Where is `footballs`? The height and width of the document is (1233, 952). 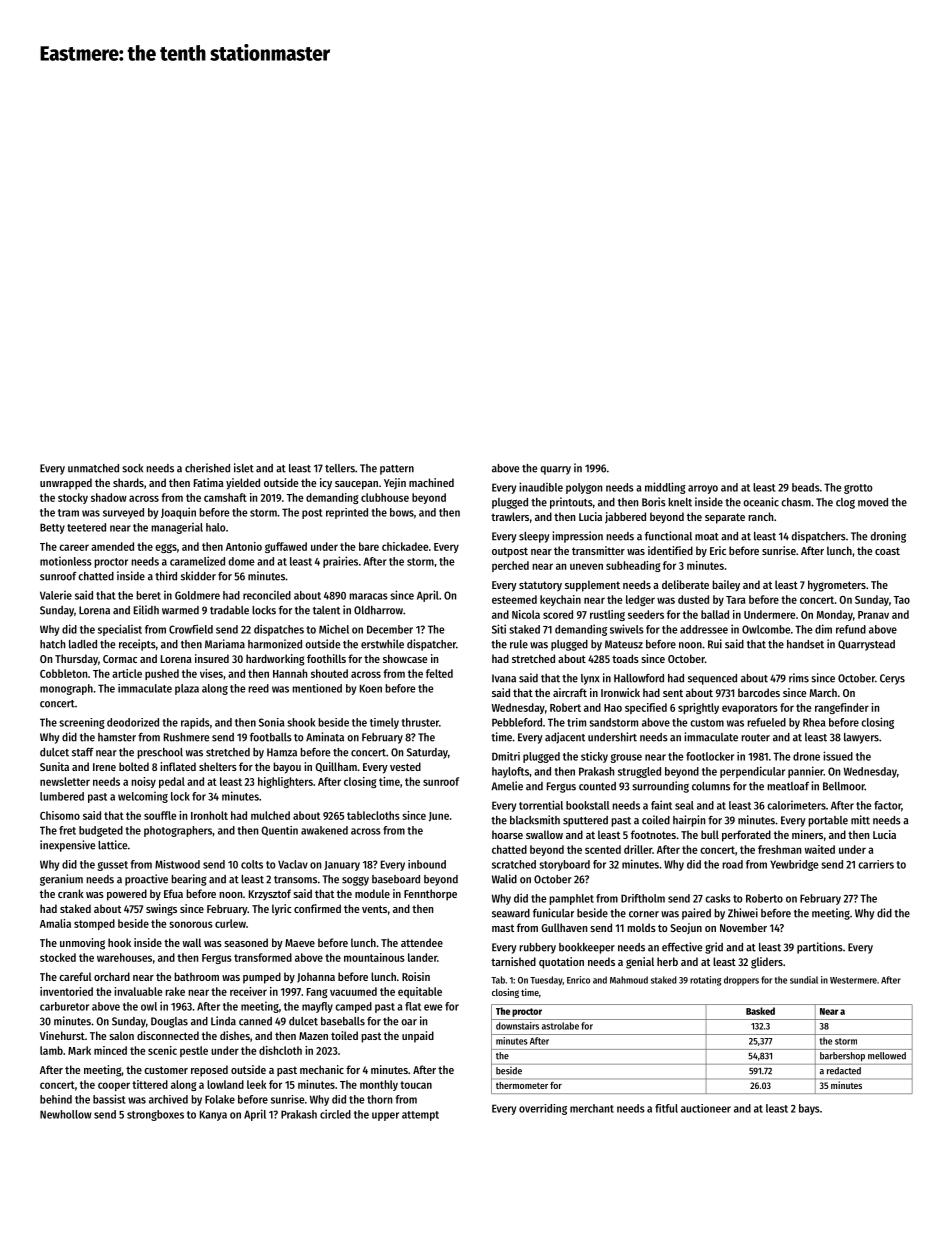 footballs is located at coordinates (271, 737).
